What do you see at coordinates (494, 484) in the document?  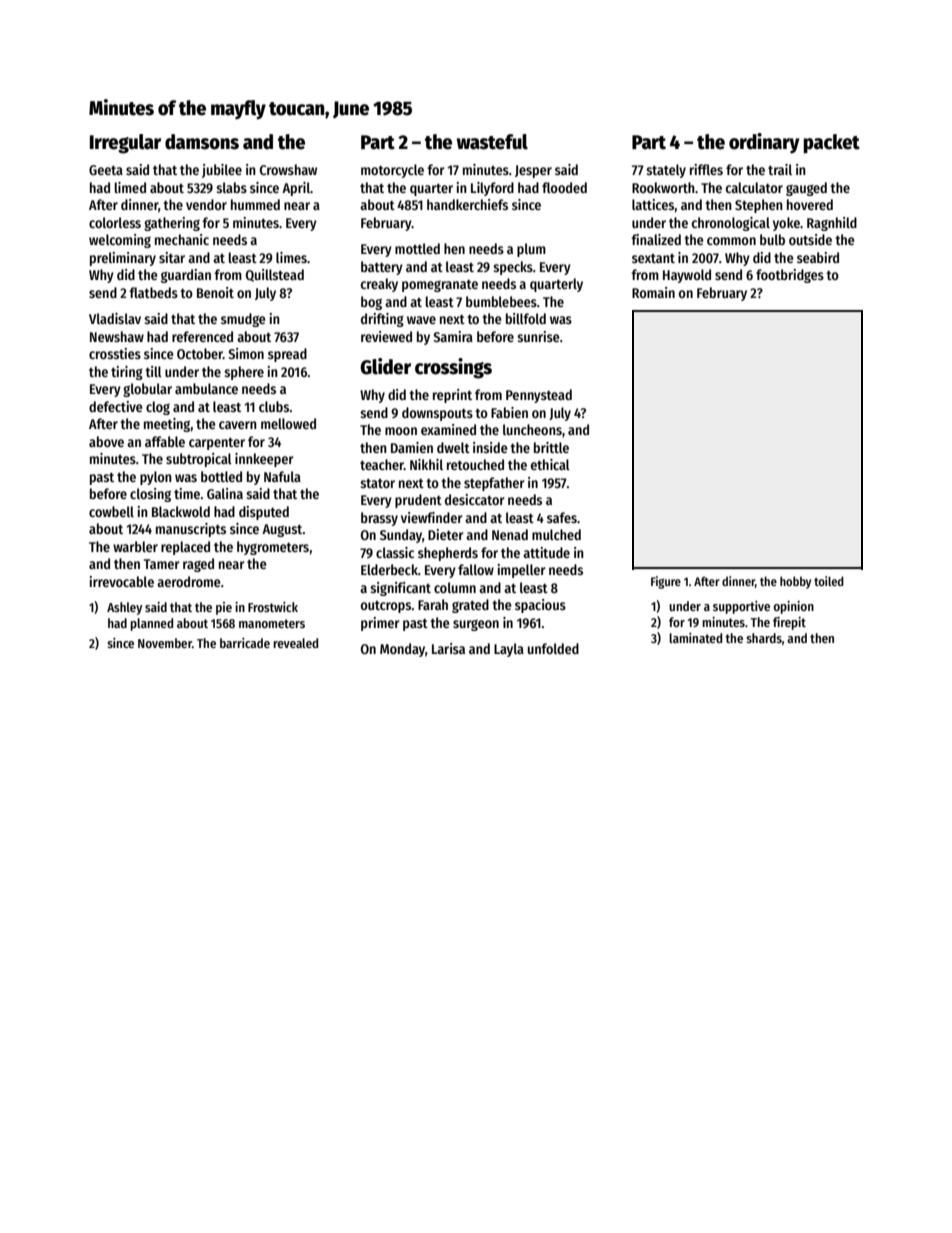 I see `stepfather` at bounding box center [494, 484].
